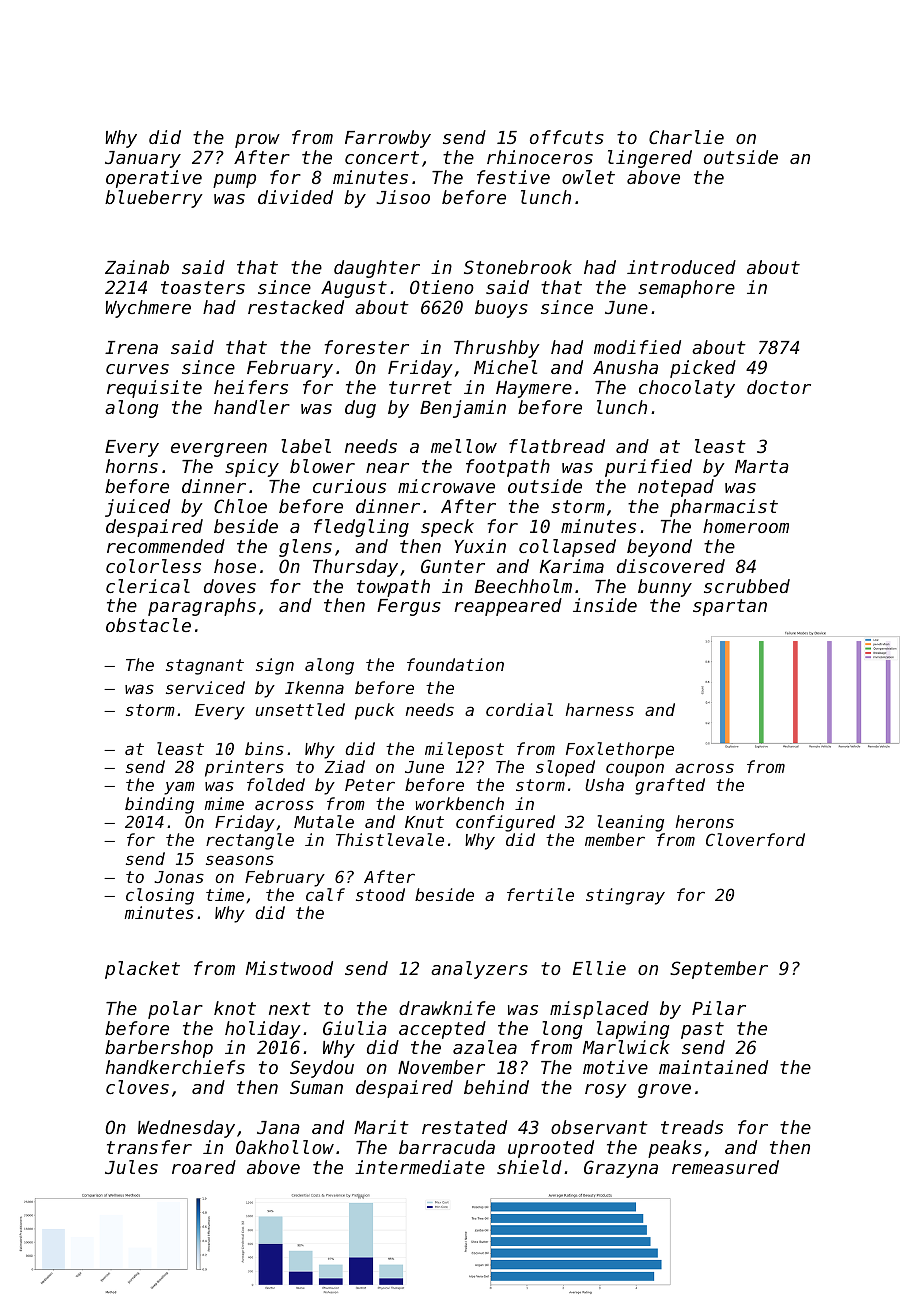  Describe the element at coordinates (154, 179) in the page. I see `operative` at that location.
